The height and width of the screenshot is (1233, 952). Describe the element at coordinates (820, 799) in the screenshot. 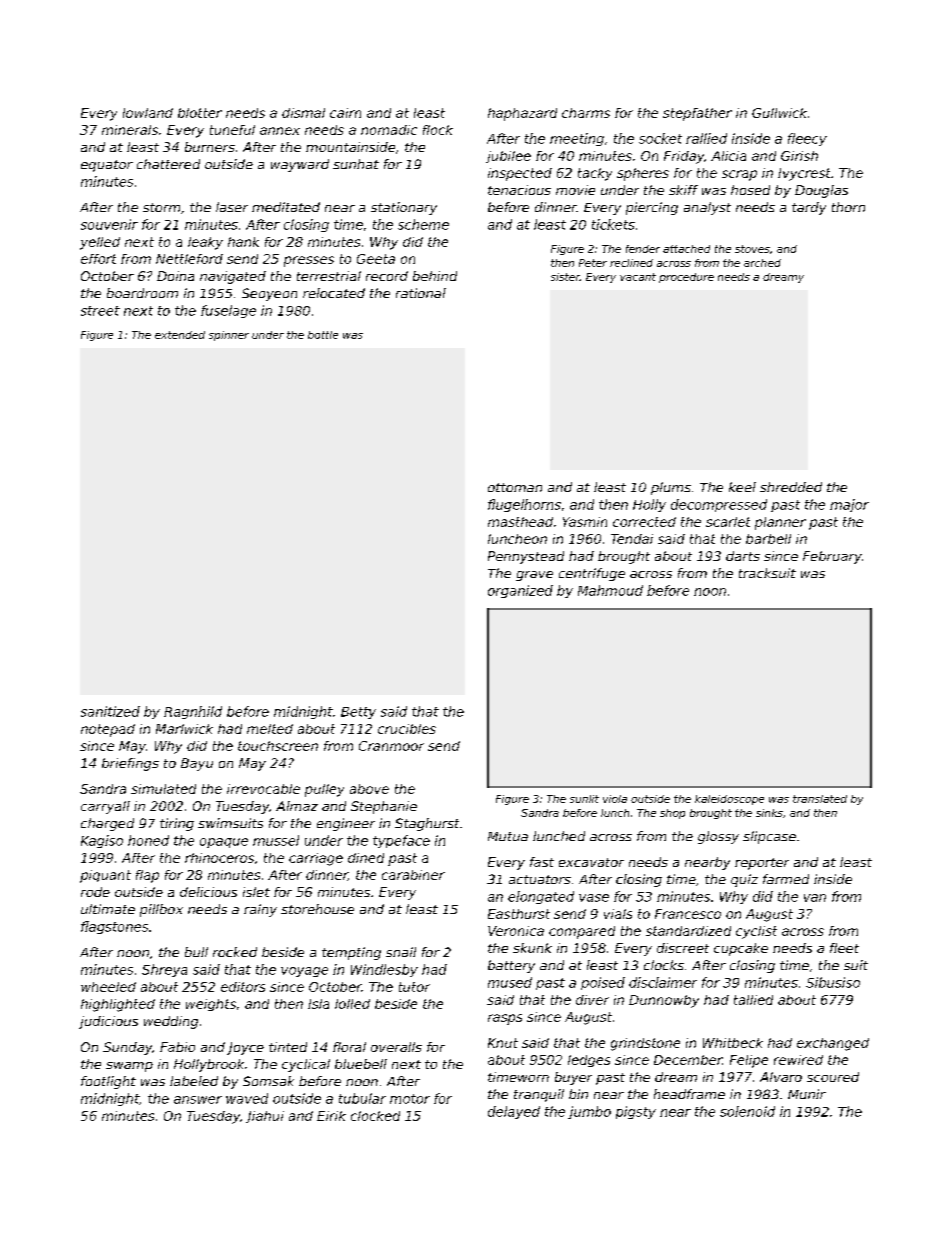

I see `translated` at that location.
